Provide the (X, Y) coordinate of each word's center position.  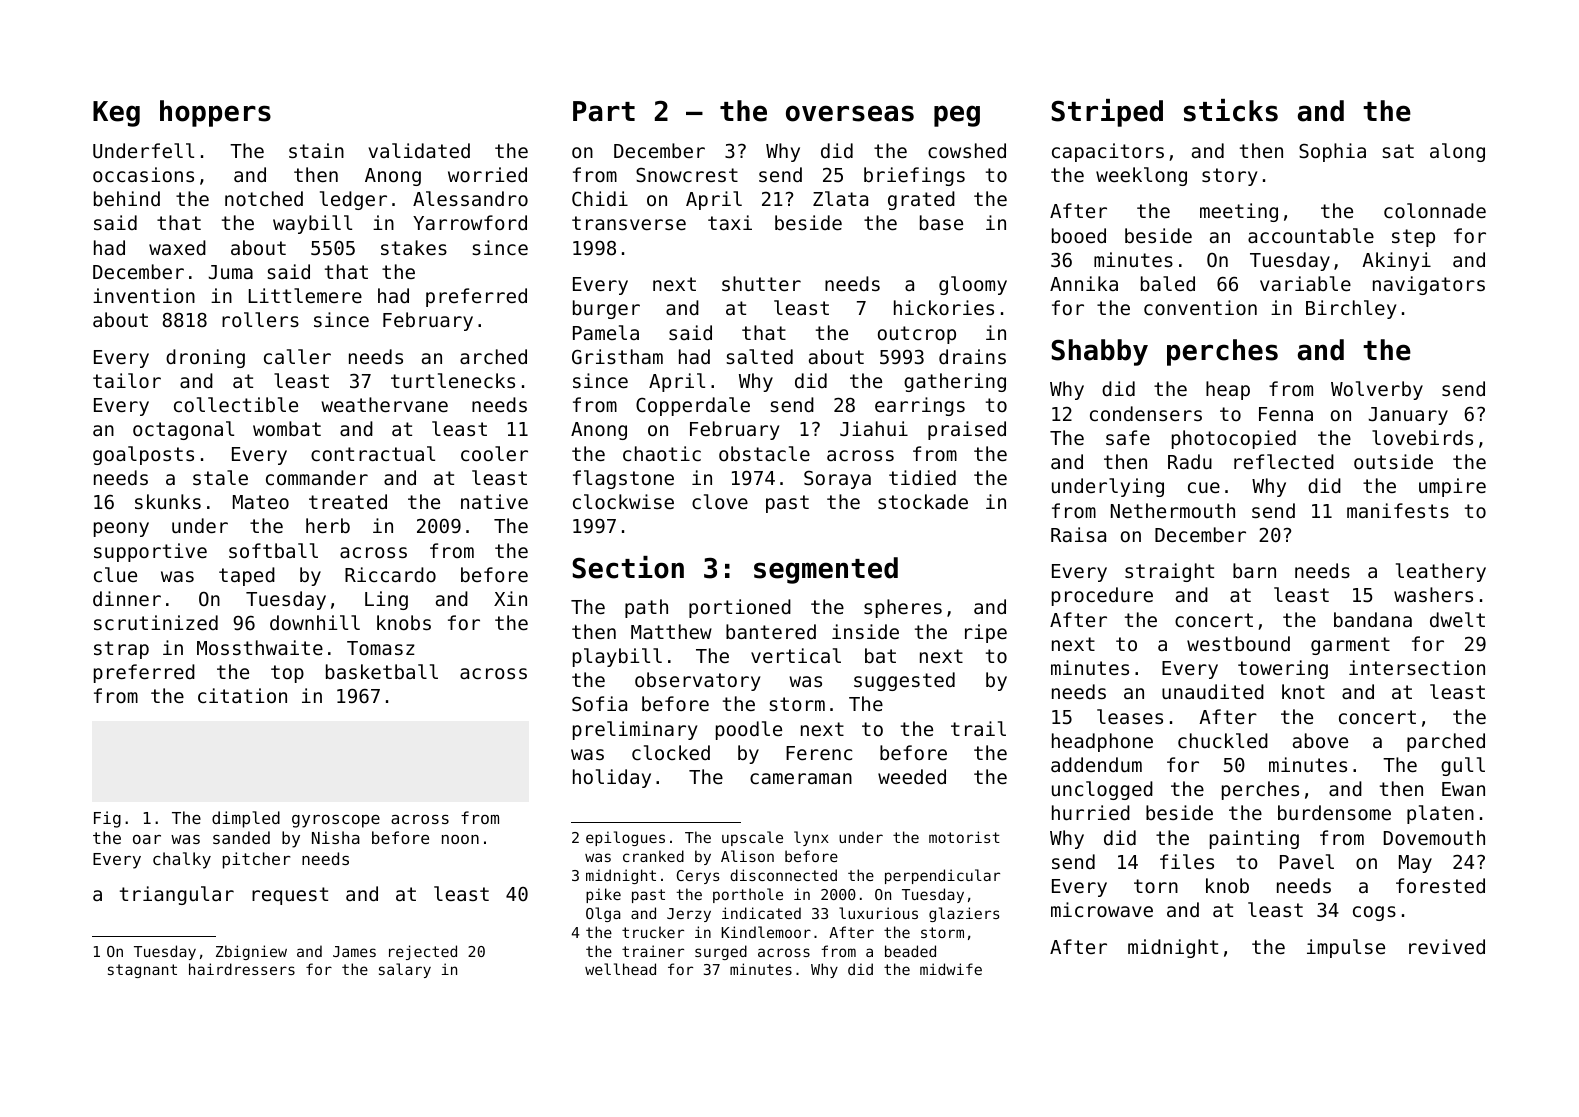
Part (604, 111)
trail (978, 728)
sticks (1231, 110)
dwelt (1457, 619)
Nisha (336, 837)
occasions (143, 174)
